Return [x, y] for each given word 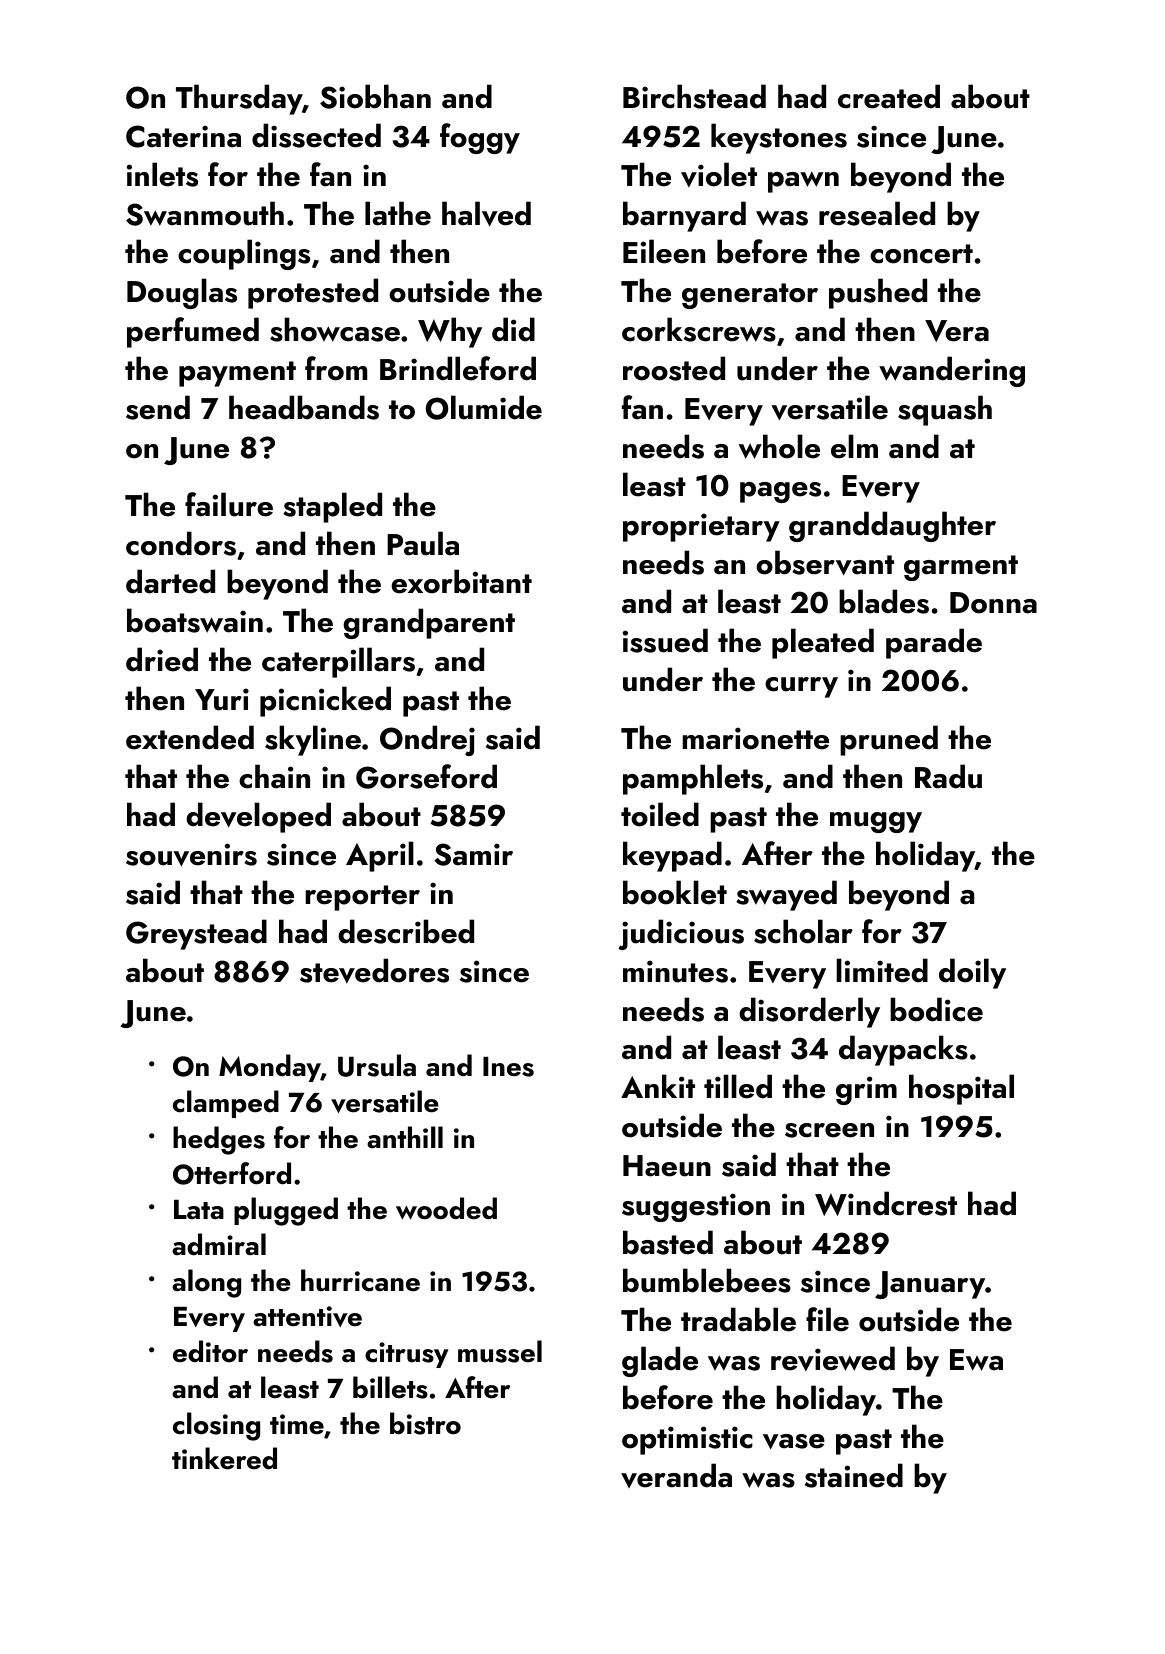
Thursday [239, 99]
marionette [755, 738]
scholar [803, 931]
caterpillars [338, 662]
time [297, 1424]
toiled [660, 814]
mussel [500, 1351]
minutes [675, 971]
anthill [405, 1137]
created [889, 96]
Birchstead [694, 96]
